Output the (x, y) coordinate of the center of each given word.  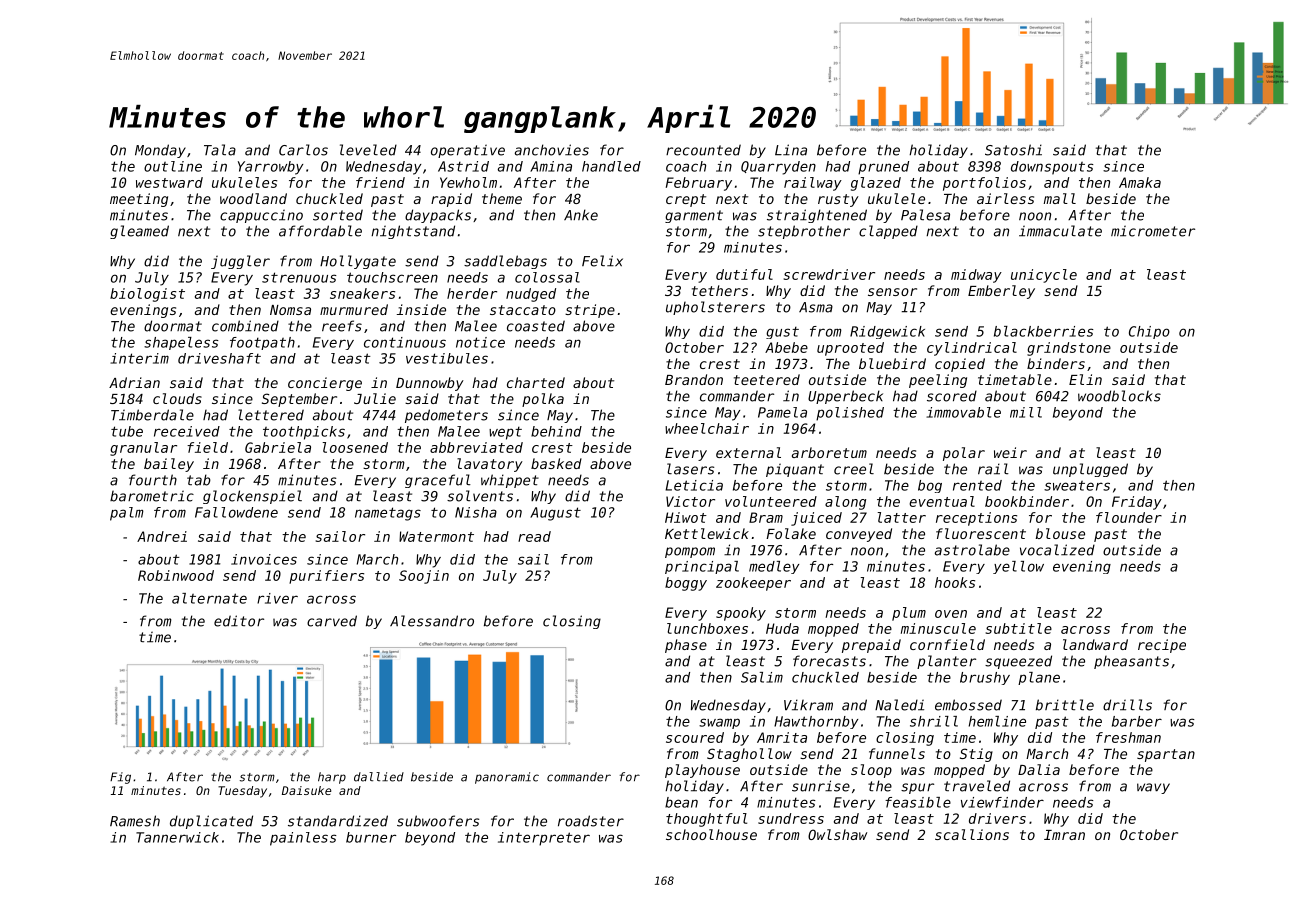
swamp (719, 723)
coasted (536, 326)
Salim (762, 677)
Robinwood (176, 575)
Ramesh (135, 821)
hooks (955, 582)
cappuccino (261, 216)
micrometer (1153, 231)
